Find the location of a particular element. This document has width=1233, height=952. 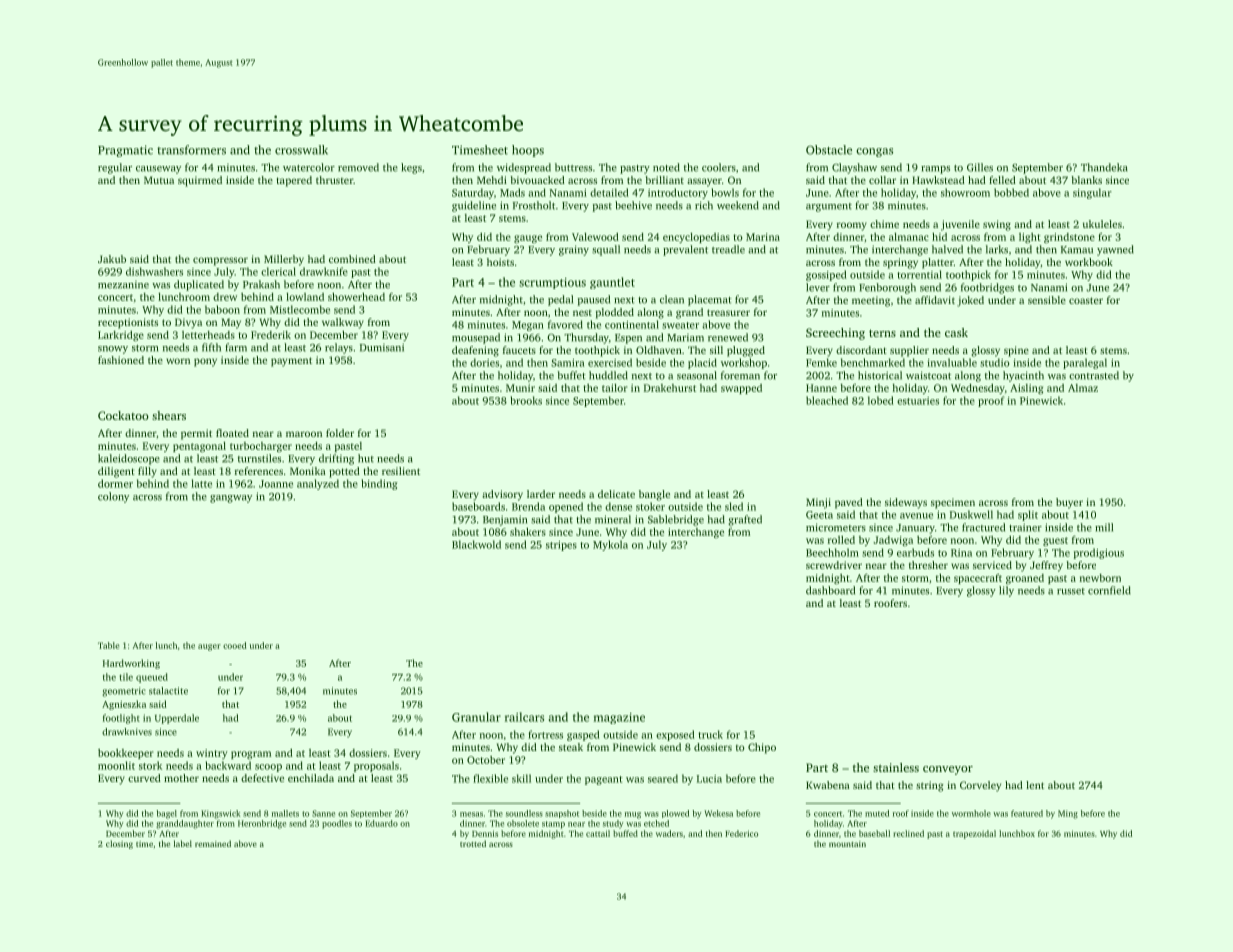

conveyor is located at coordinates (948, 770).
